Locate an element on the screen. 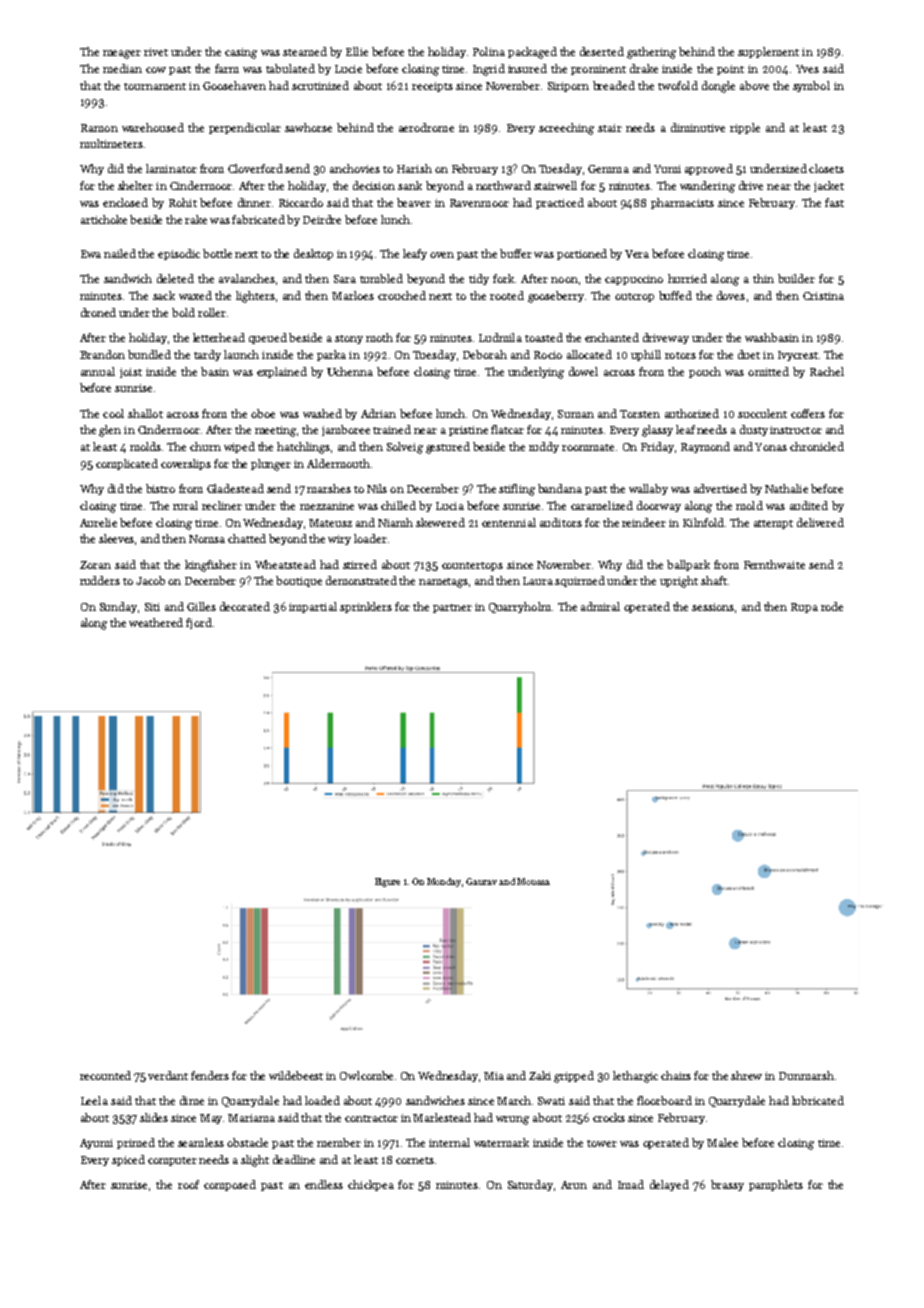 This screenshot has height=1308, width=924. crouched is located at coordinates (402, 295).
